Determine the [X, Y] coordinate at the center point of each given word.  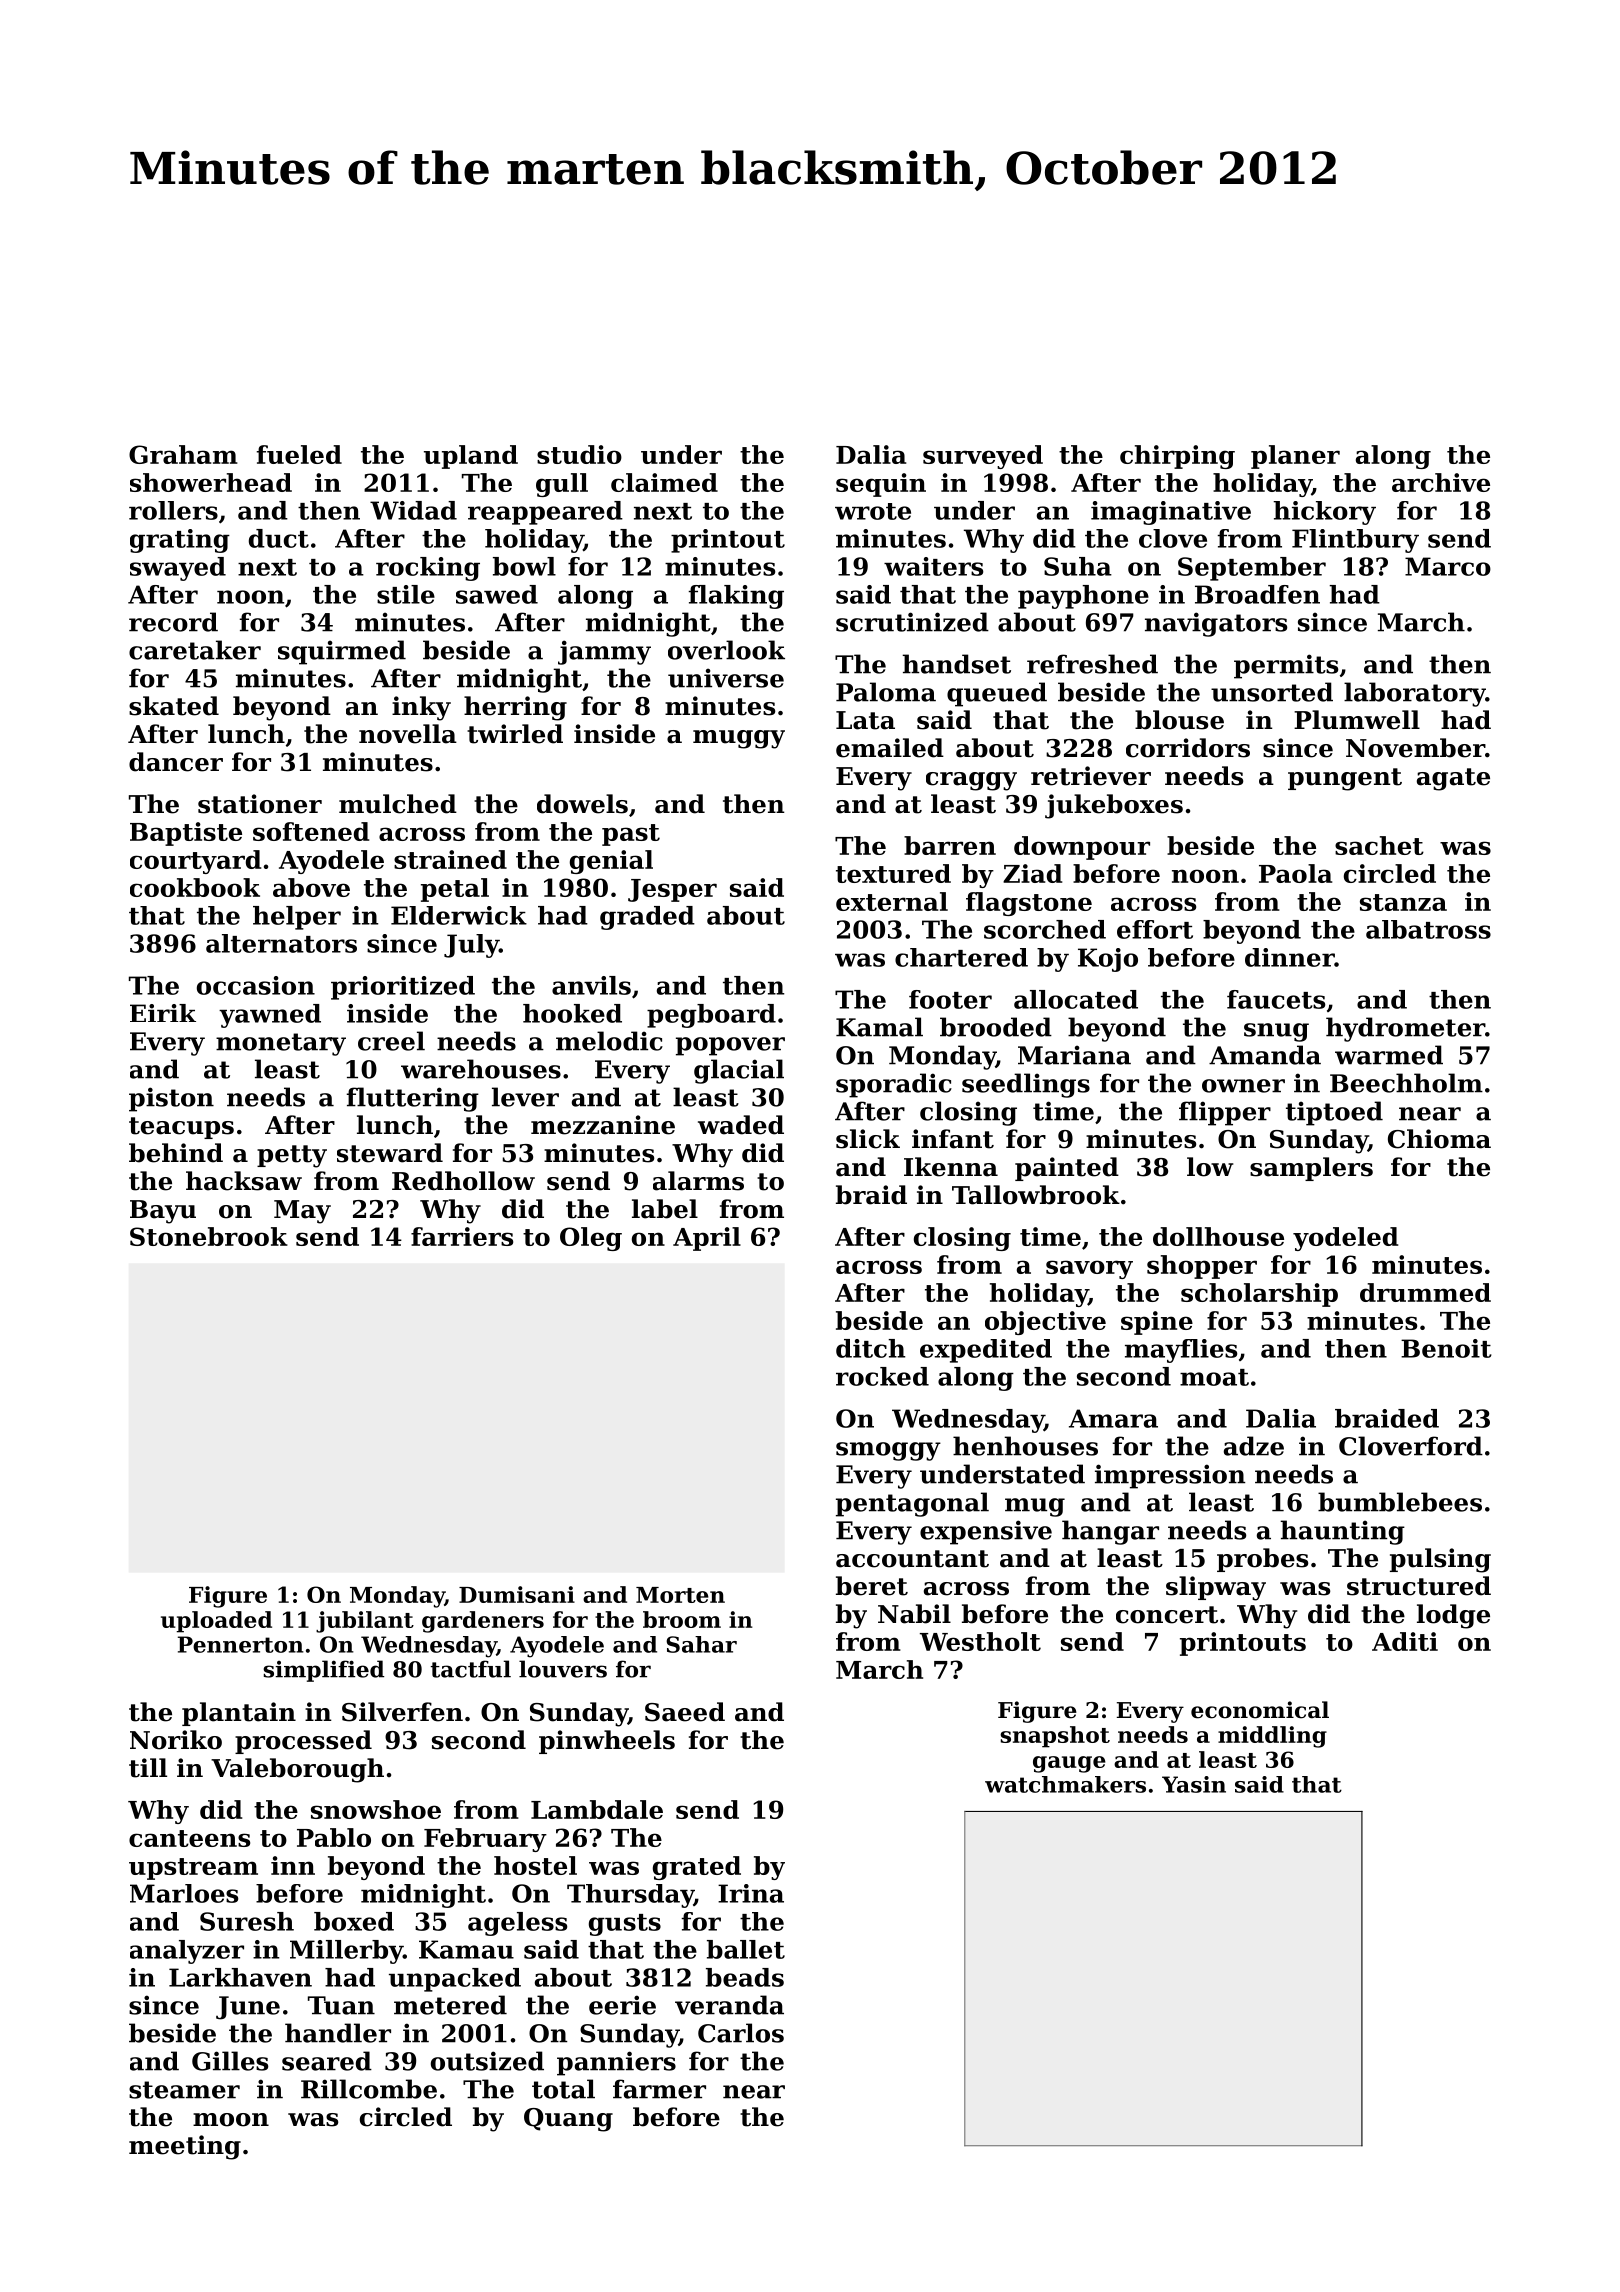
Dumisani [517, 1594]
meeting [185, 2147]
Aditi [1405, 1641]
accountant [912, 1559]
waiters [933, 566]
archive [1441, 482]
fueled [299, 454]
